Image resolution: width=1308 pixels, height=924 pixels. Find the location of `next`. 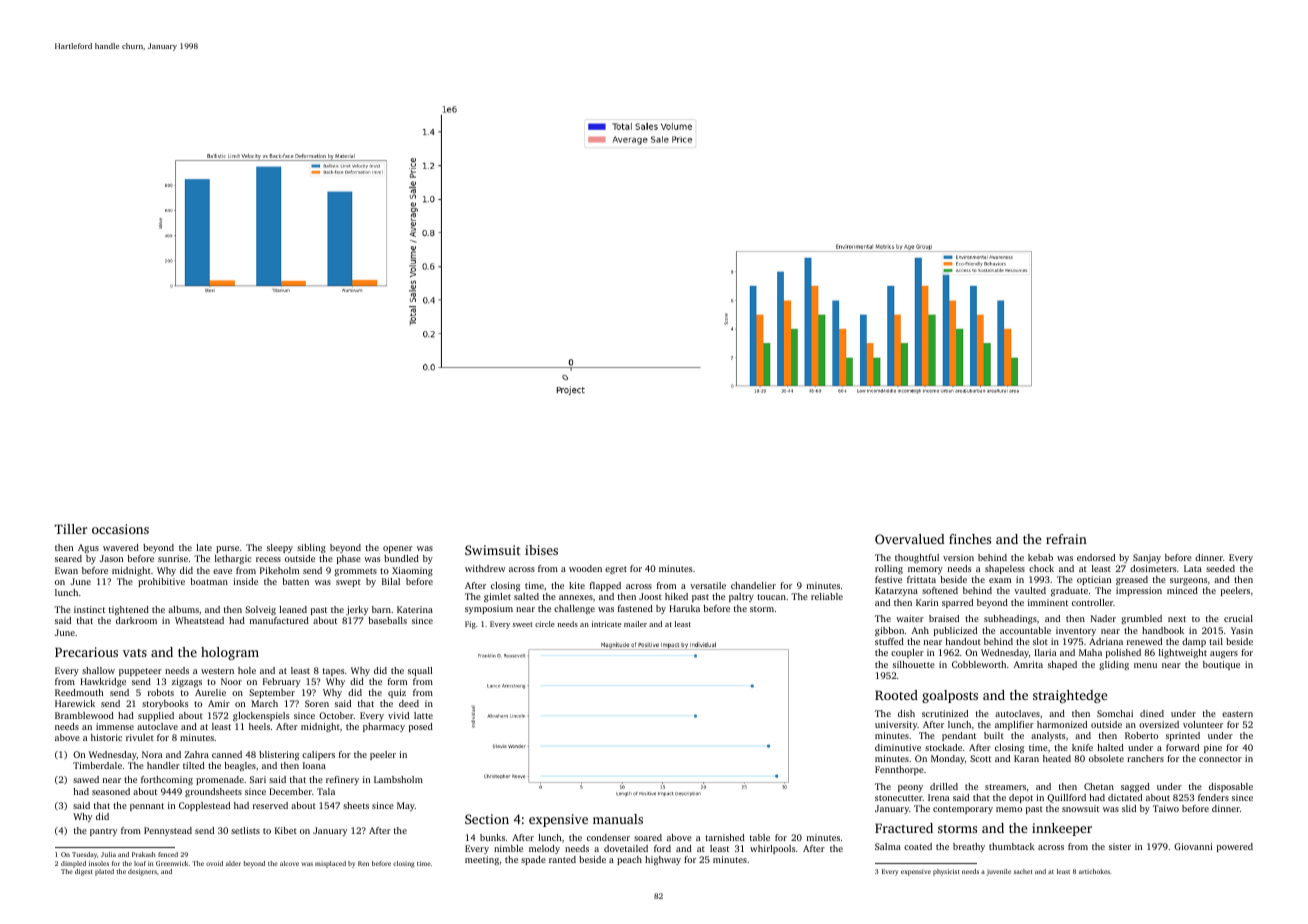

next is located at coordinates (1177, 619).
